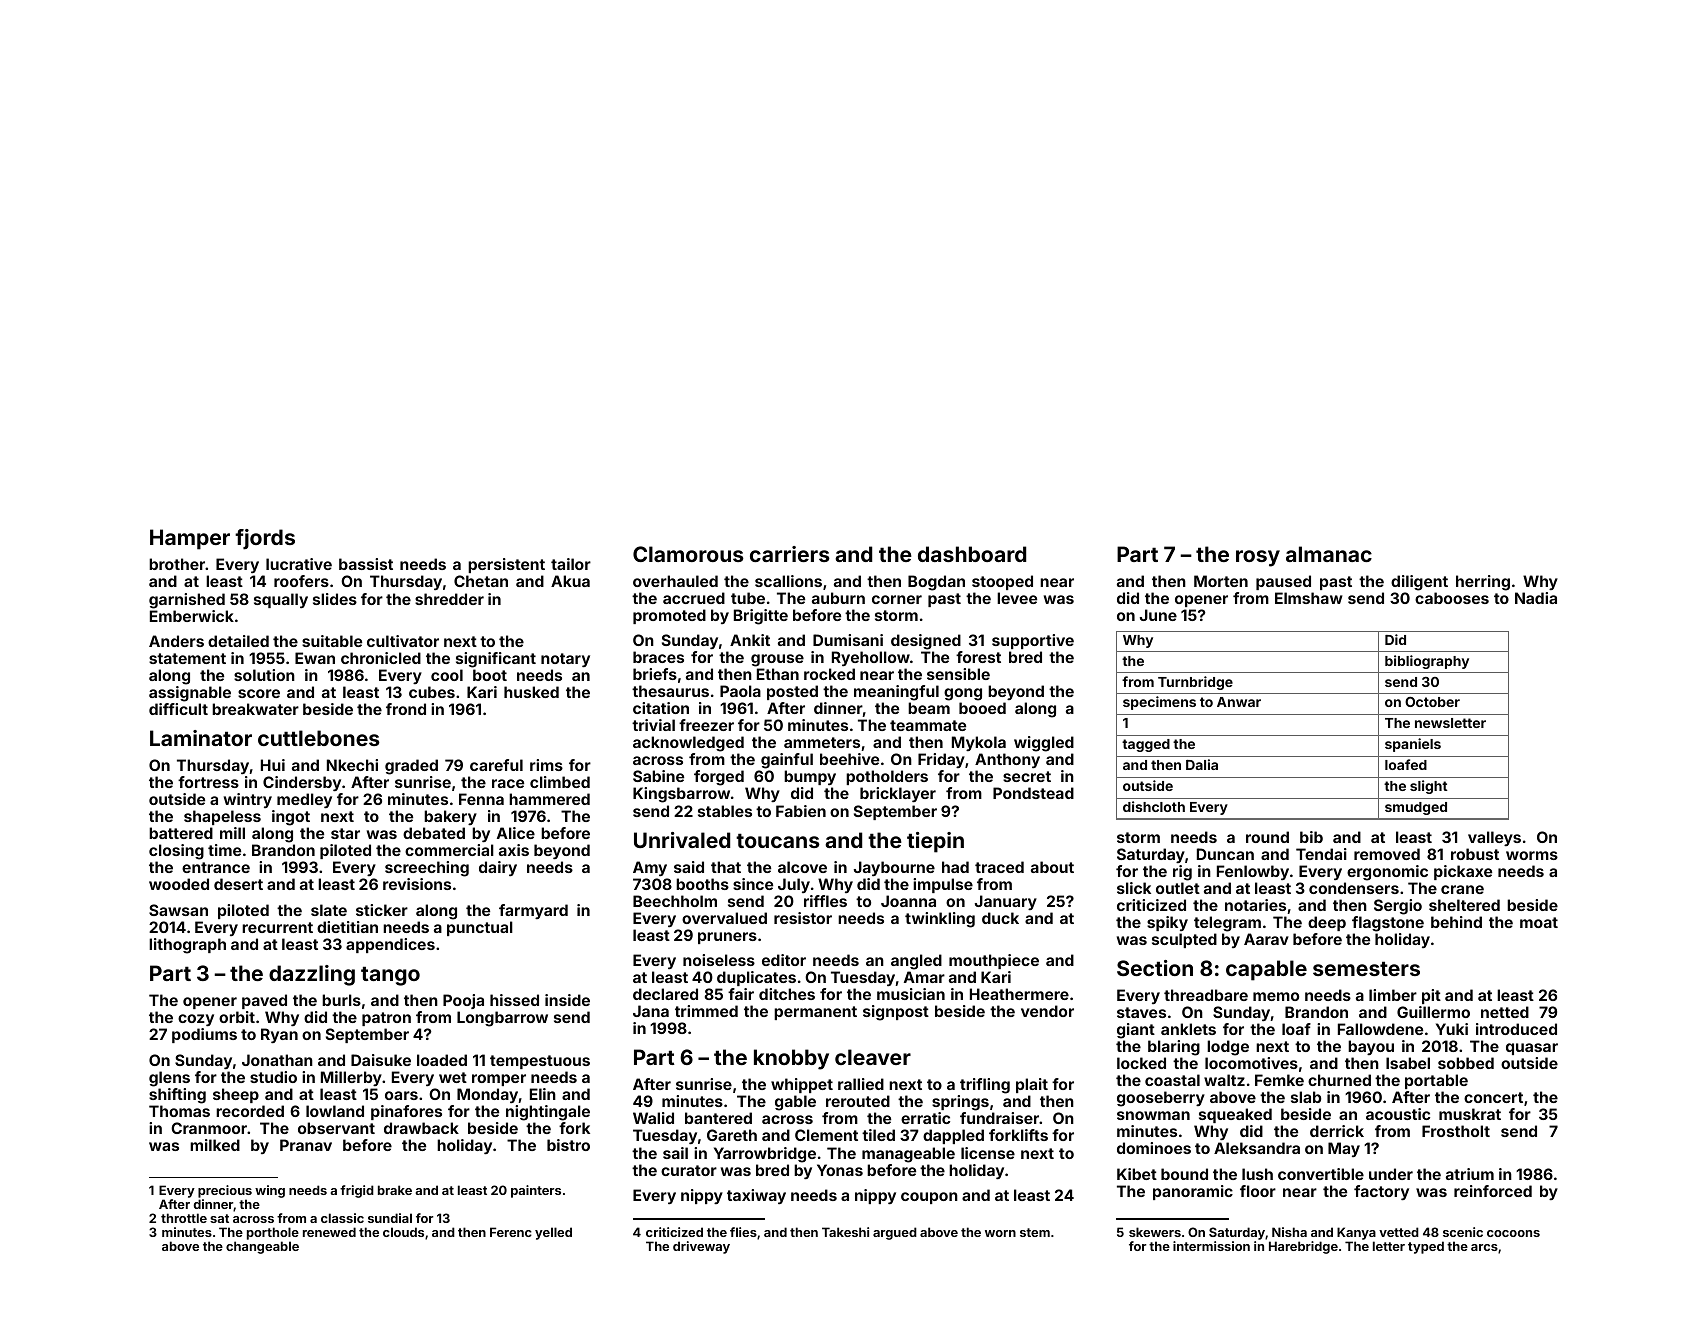 Image resolution: width=1707 pixels, height=1319 pixels. Describe the element at coordinates (895, 1233) in the document. I see `argued` at that location.
